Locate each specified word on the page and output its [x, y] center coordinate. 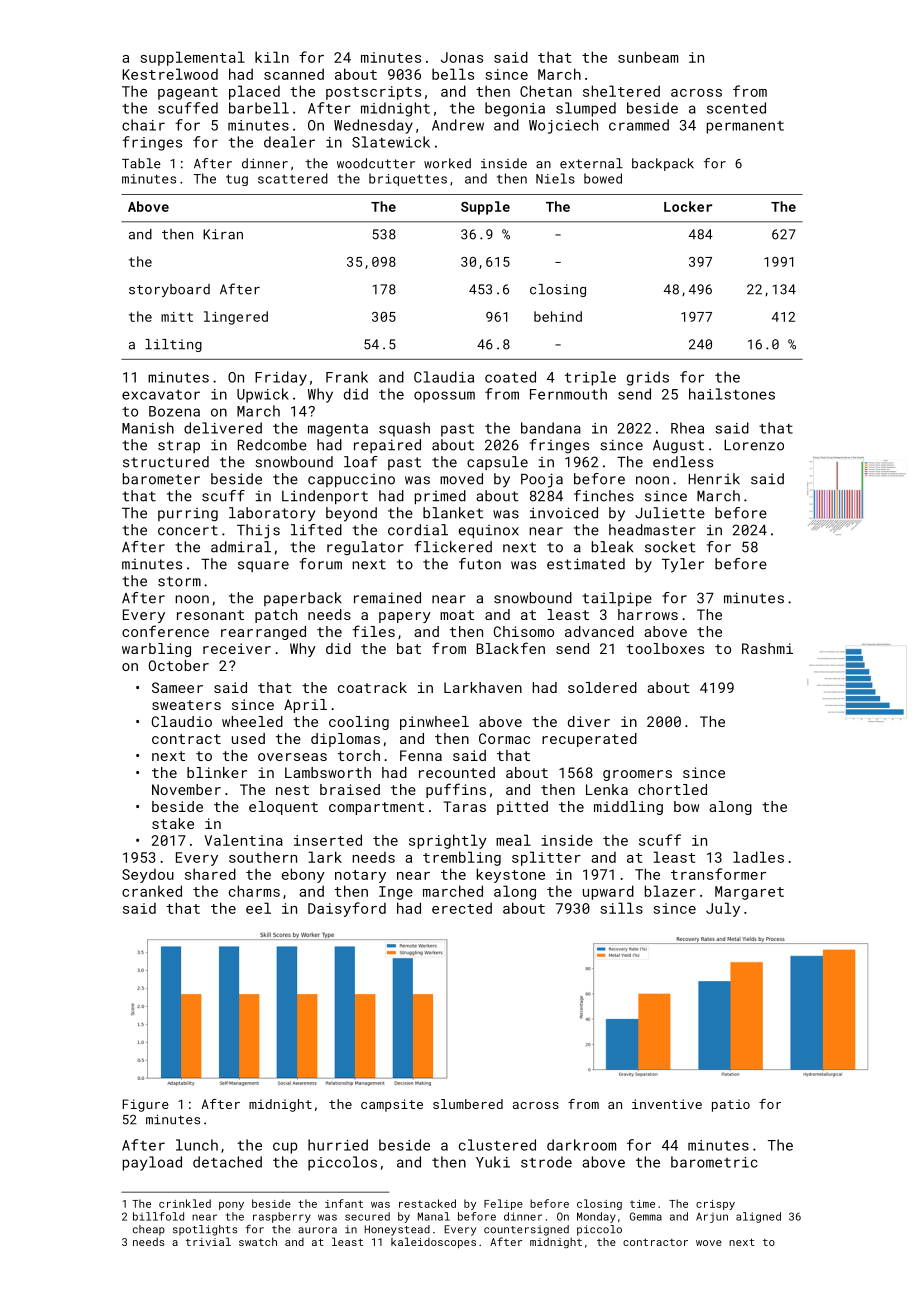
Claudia [444, 377]
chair [143, 125]
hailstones [732, 394]
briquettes [408, 179]
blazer [670, 891]
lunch [197, 1145]
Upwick [263, 395]
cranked [152, 891]
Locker [688, 206]
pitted [522, 808]
